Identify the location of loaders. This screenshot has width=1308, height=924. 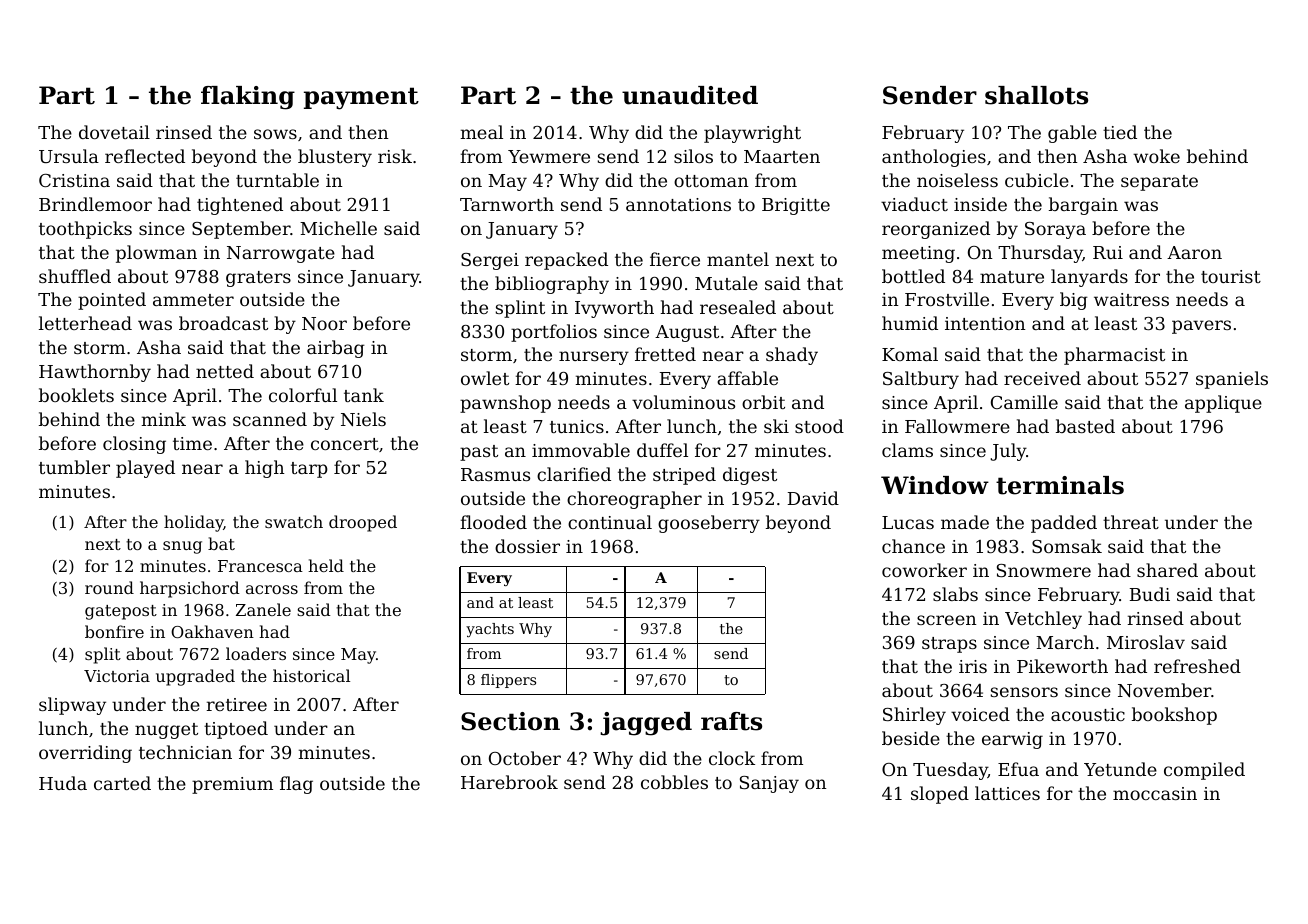
(256, 653).
